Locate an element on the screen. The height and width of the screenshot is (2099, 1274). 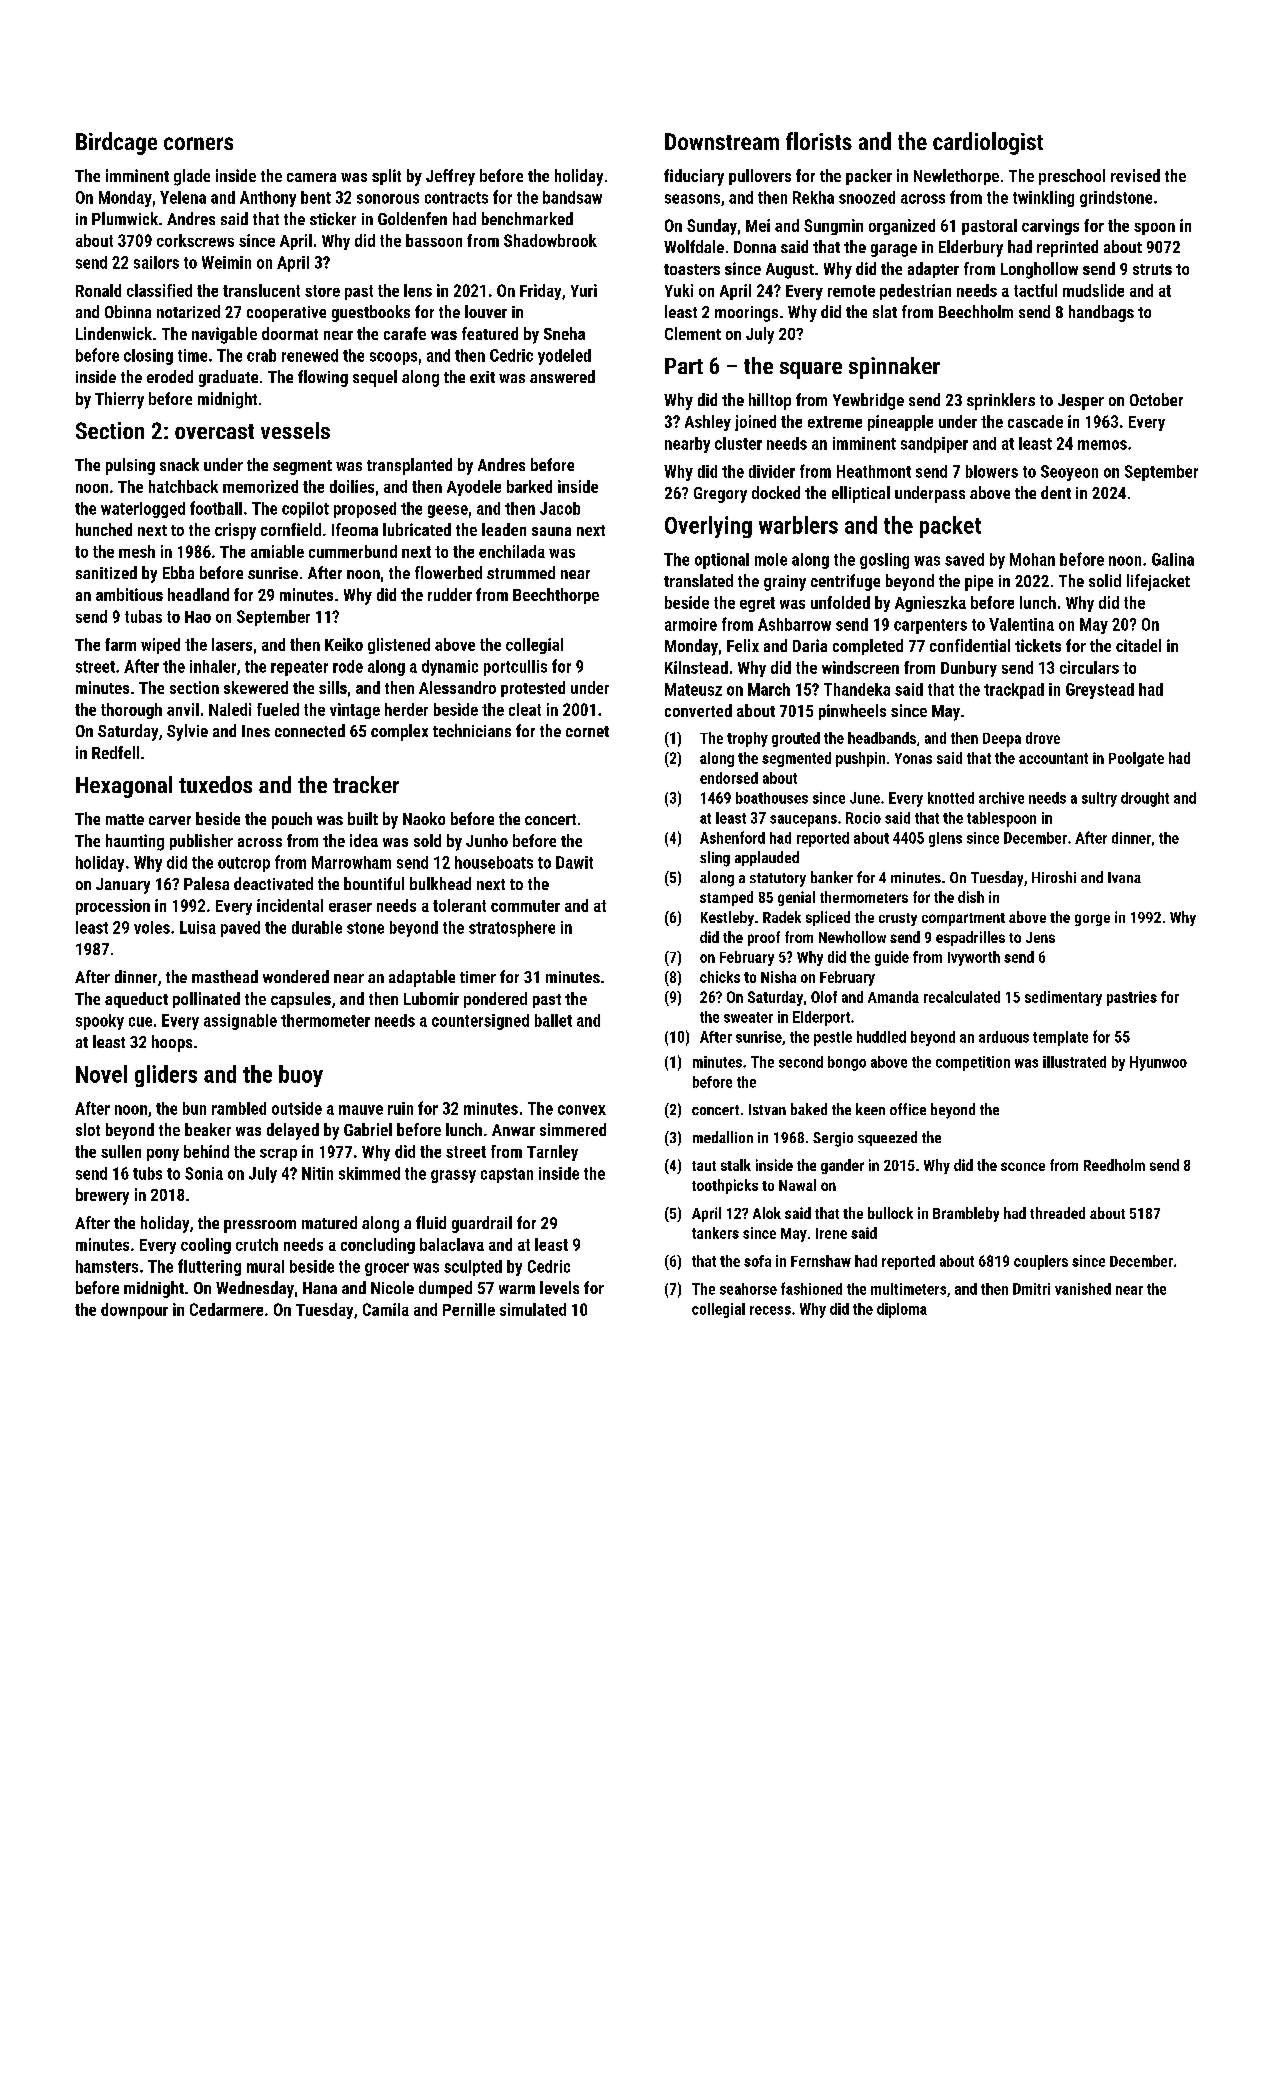
Hyunwoo is located at coordinates (1158, 1063).
